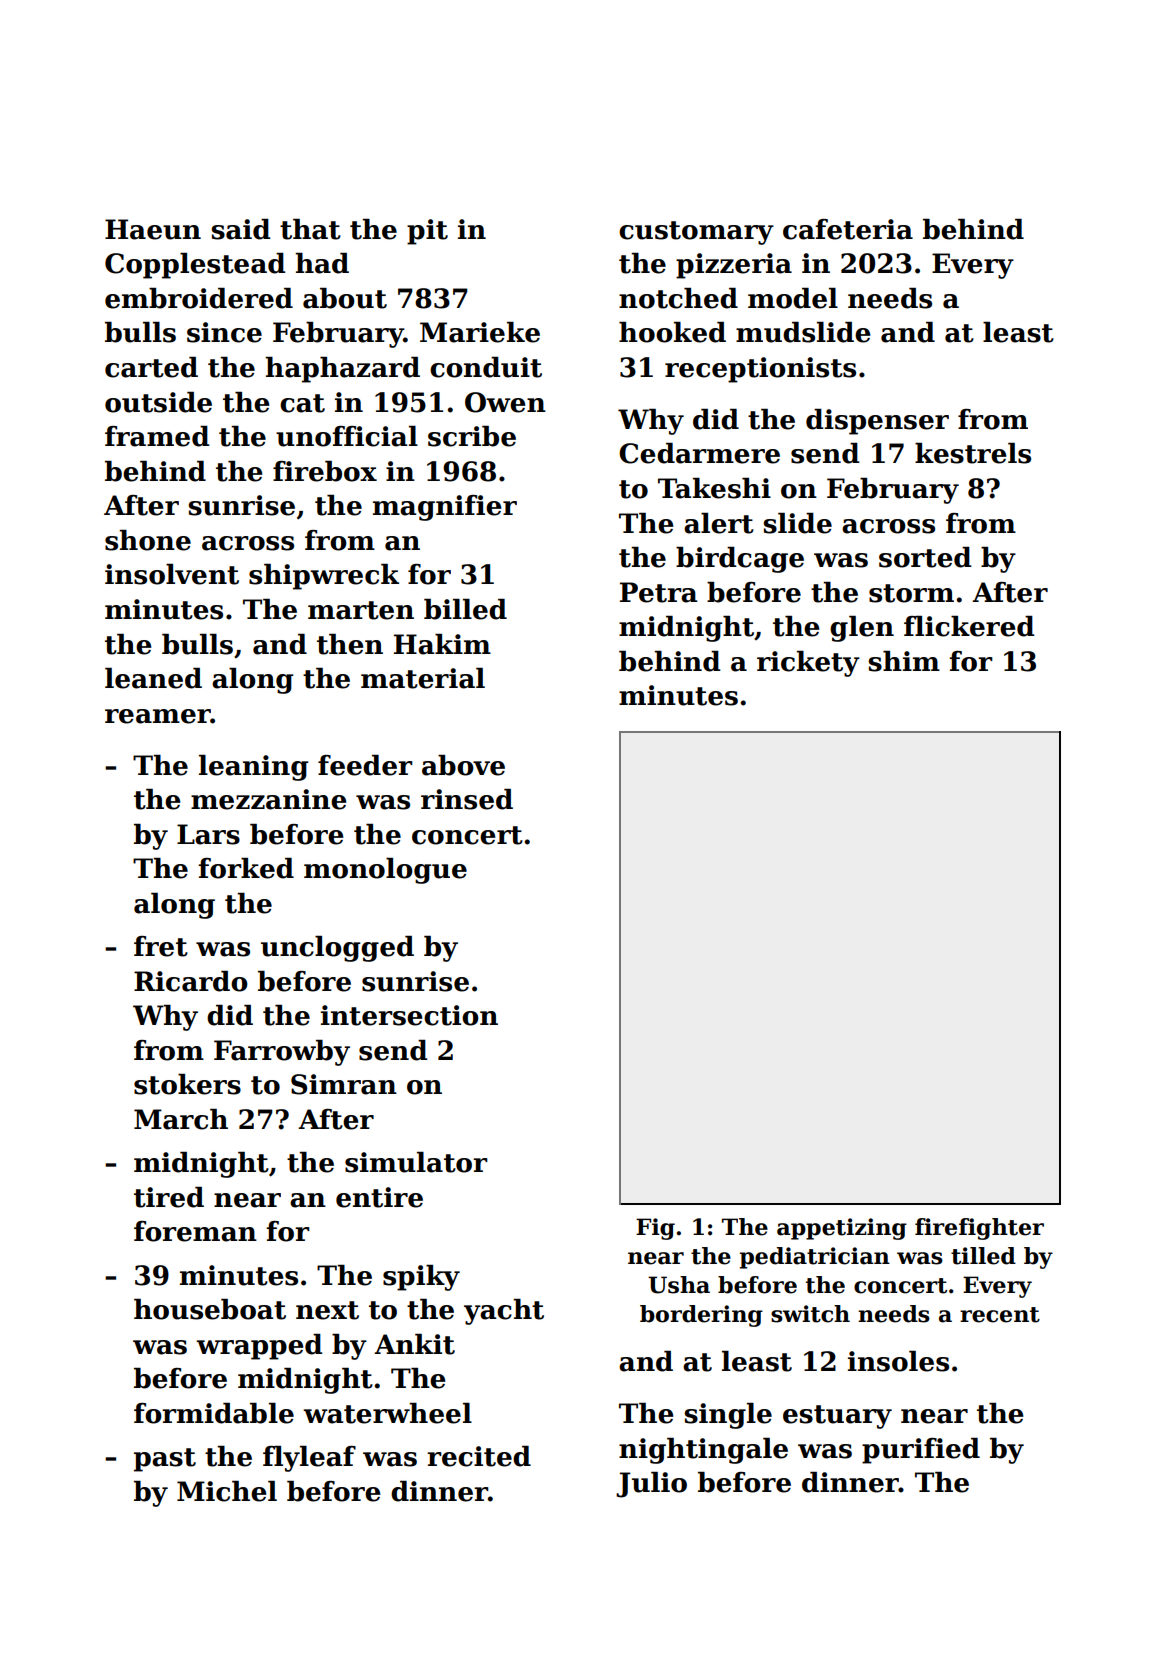 This screenshot has width=1165, height=1654. What do you see at coordinates (195, 266) in the screenshot?
I see `Copplestead` at bounding box center [195, 266].
